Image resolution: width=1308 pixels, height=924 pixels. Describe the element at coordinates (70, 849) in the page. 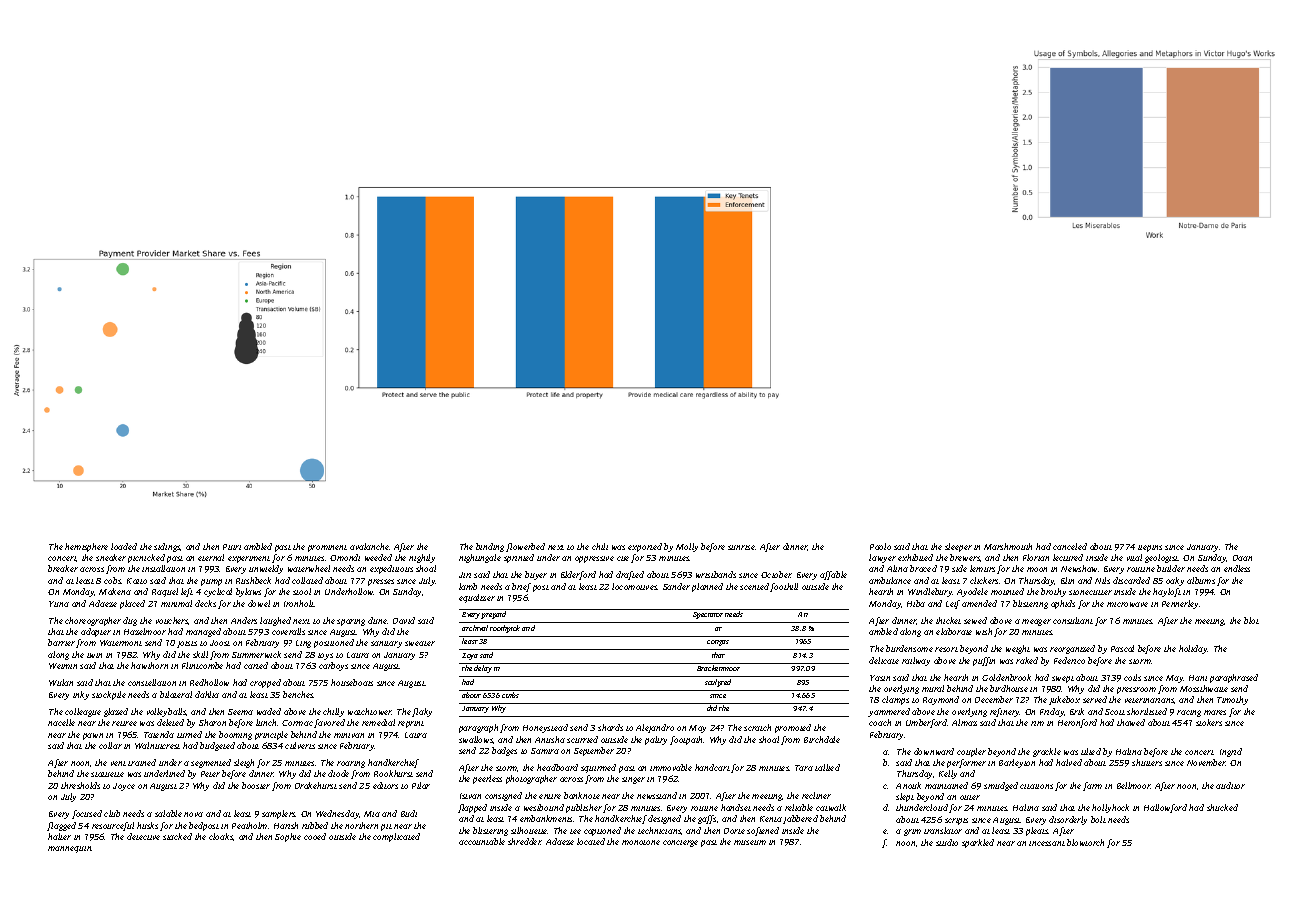

I see `mannequin` at that location.
